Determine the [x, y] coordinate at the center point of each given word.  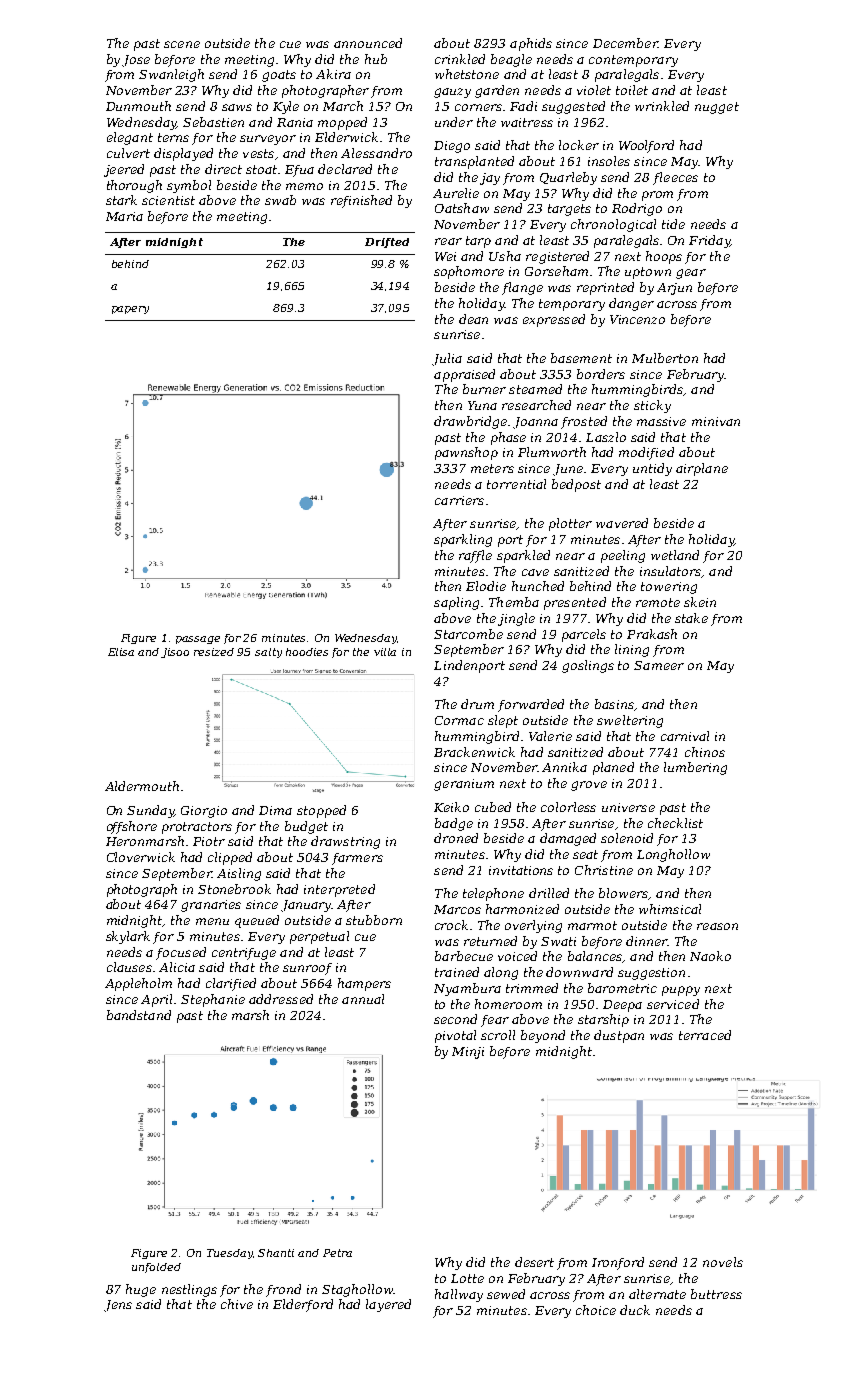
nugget [717, 108]
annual [363, 999]
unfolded [156, 1268]
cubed [493, 807]
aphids [531, 44]
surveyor [268, 140]
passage [198, 640]
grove [589, 786]
